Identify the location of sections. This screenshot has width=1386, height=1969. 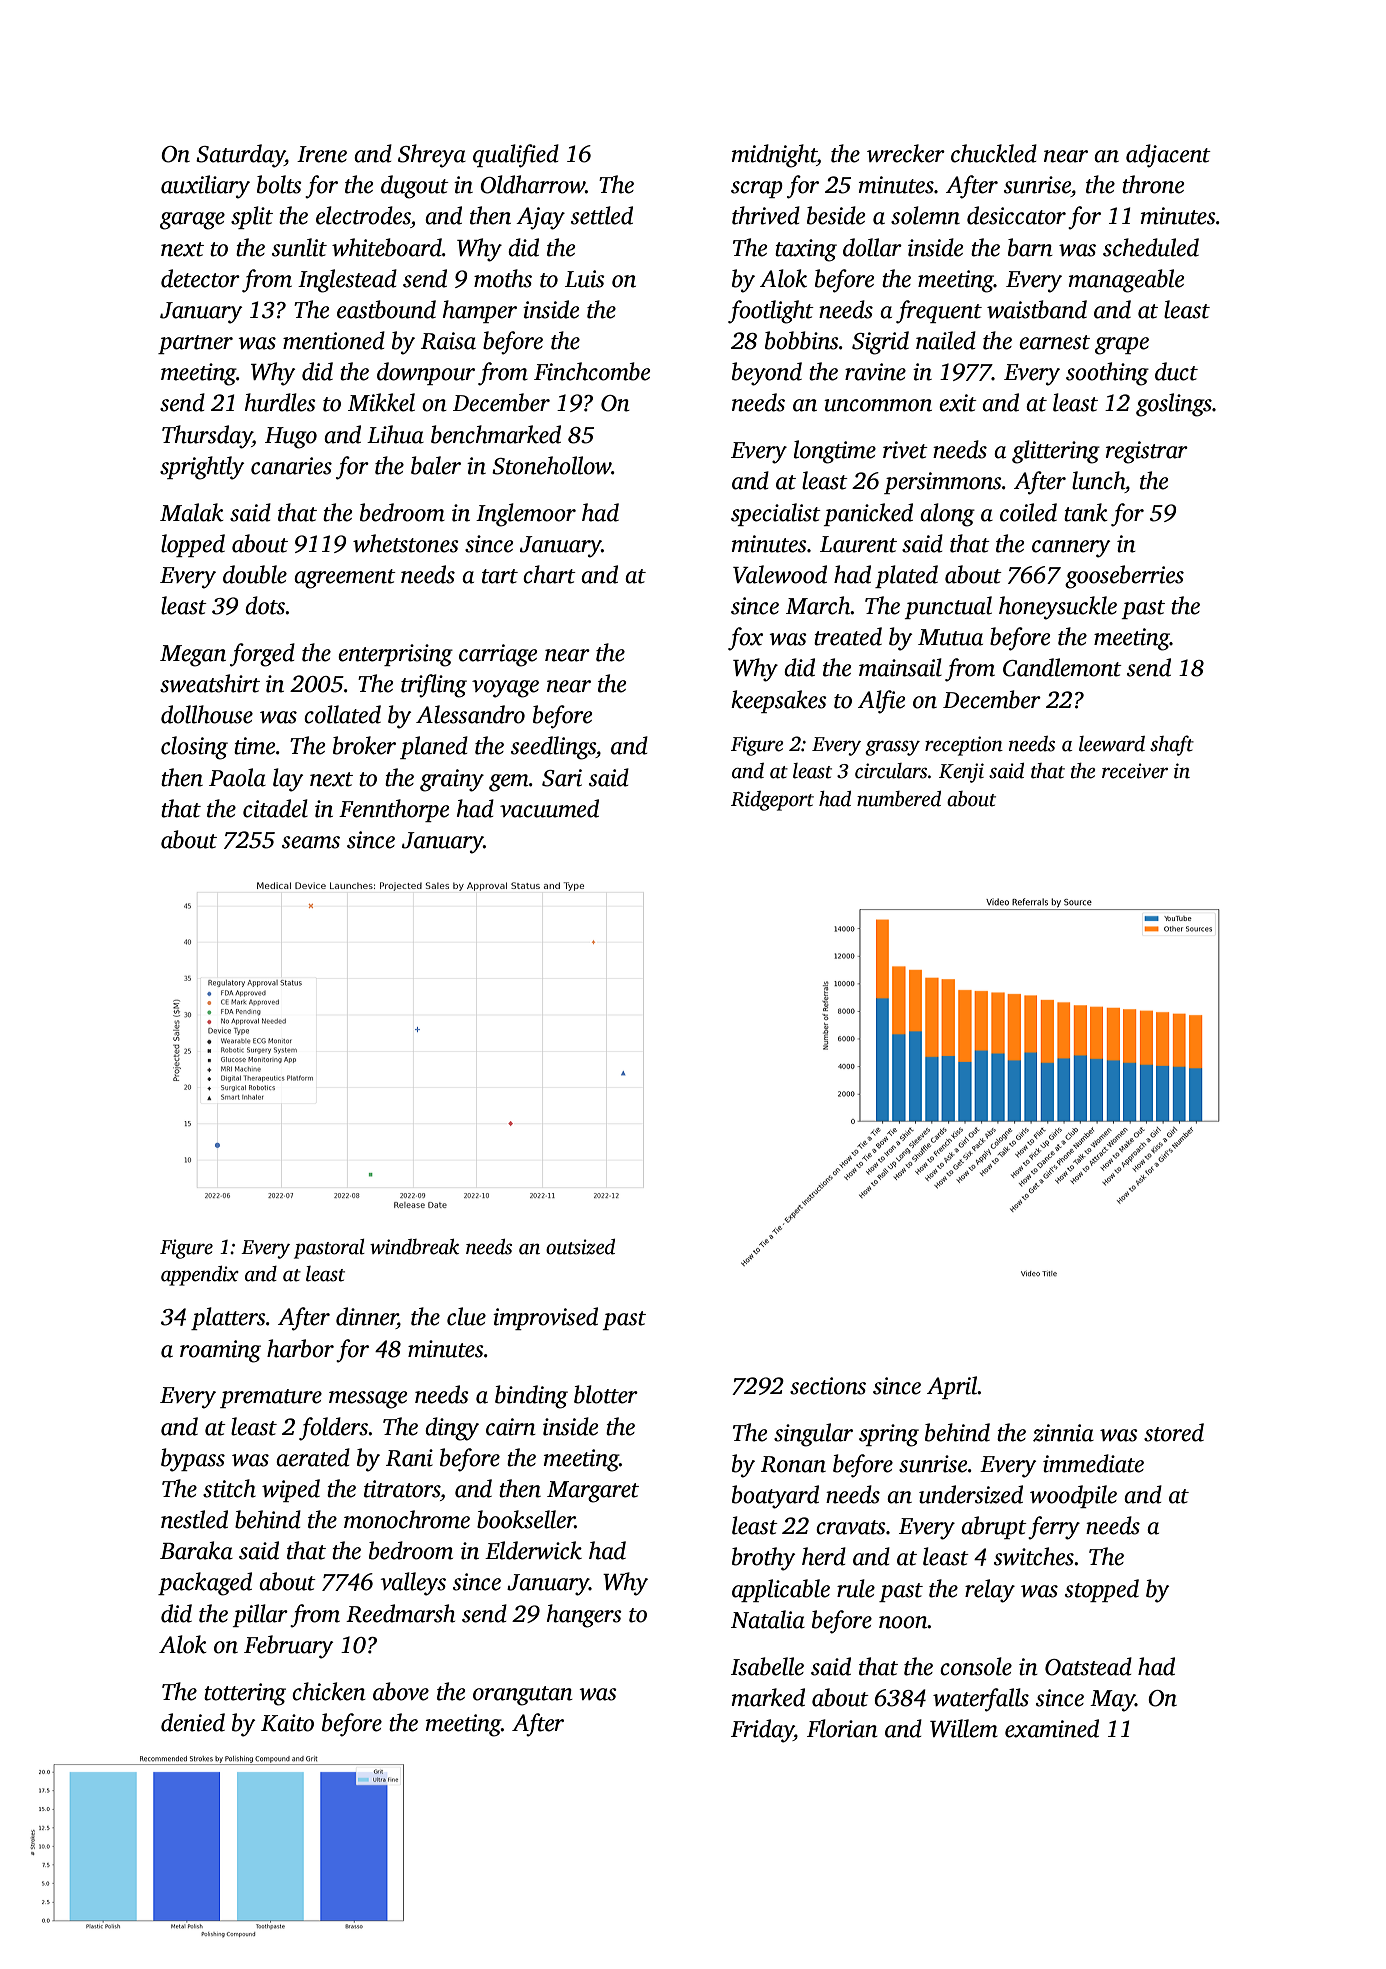
(828, 1386).
